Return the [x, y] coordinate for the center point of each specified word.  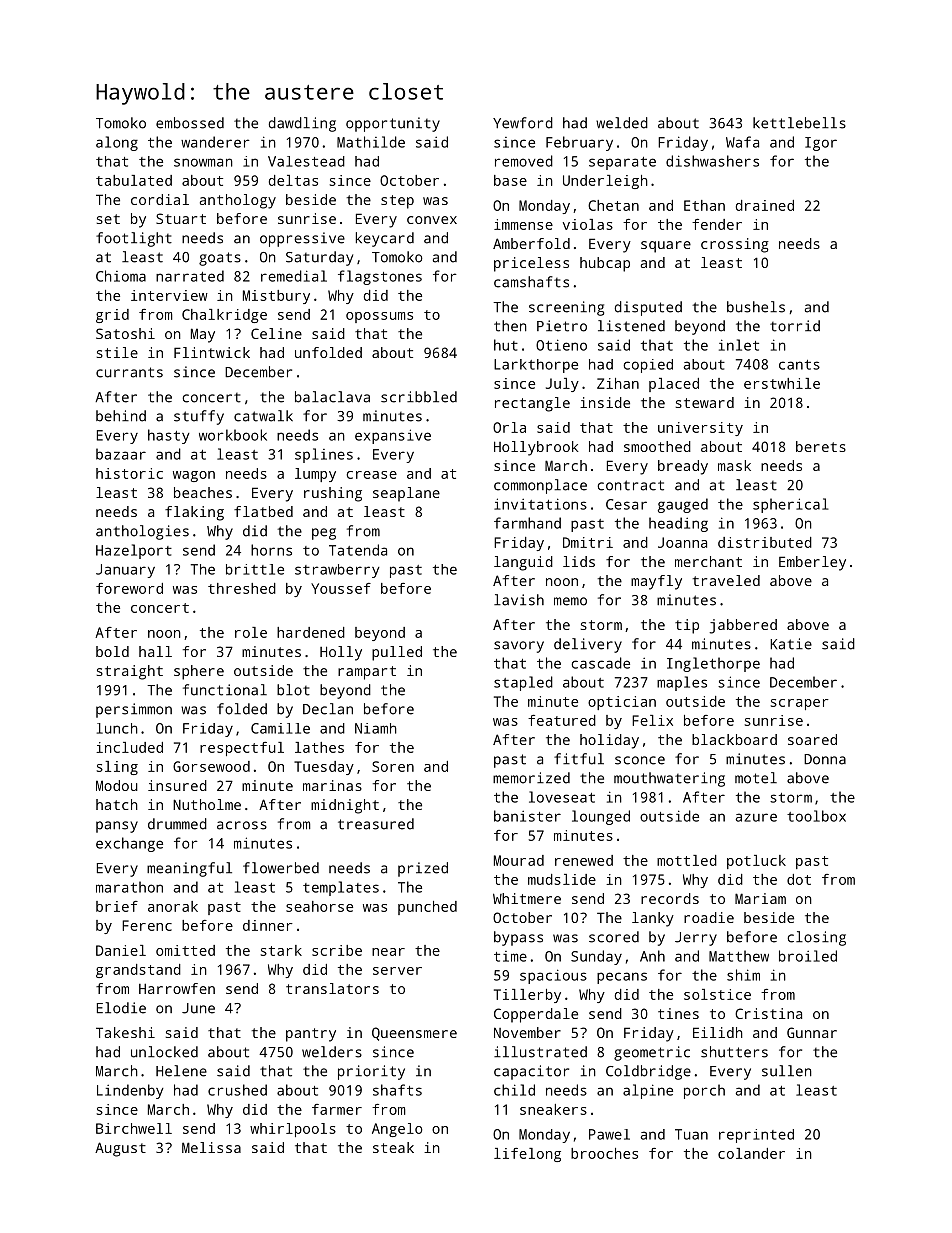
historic [129, 473]
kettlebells [799, 123]
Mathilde [371, 142]
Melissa [211, 1147]
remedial [294, 276]
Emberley [812, 563]
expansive [393, 436]
